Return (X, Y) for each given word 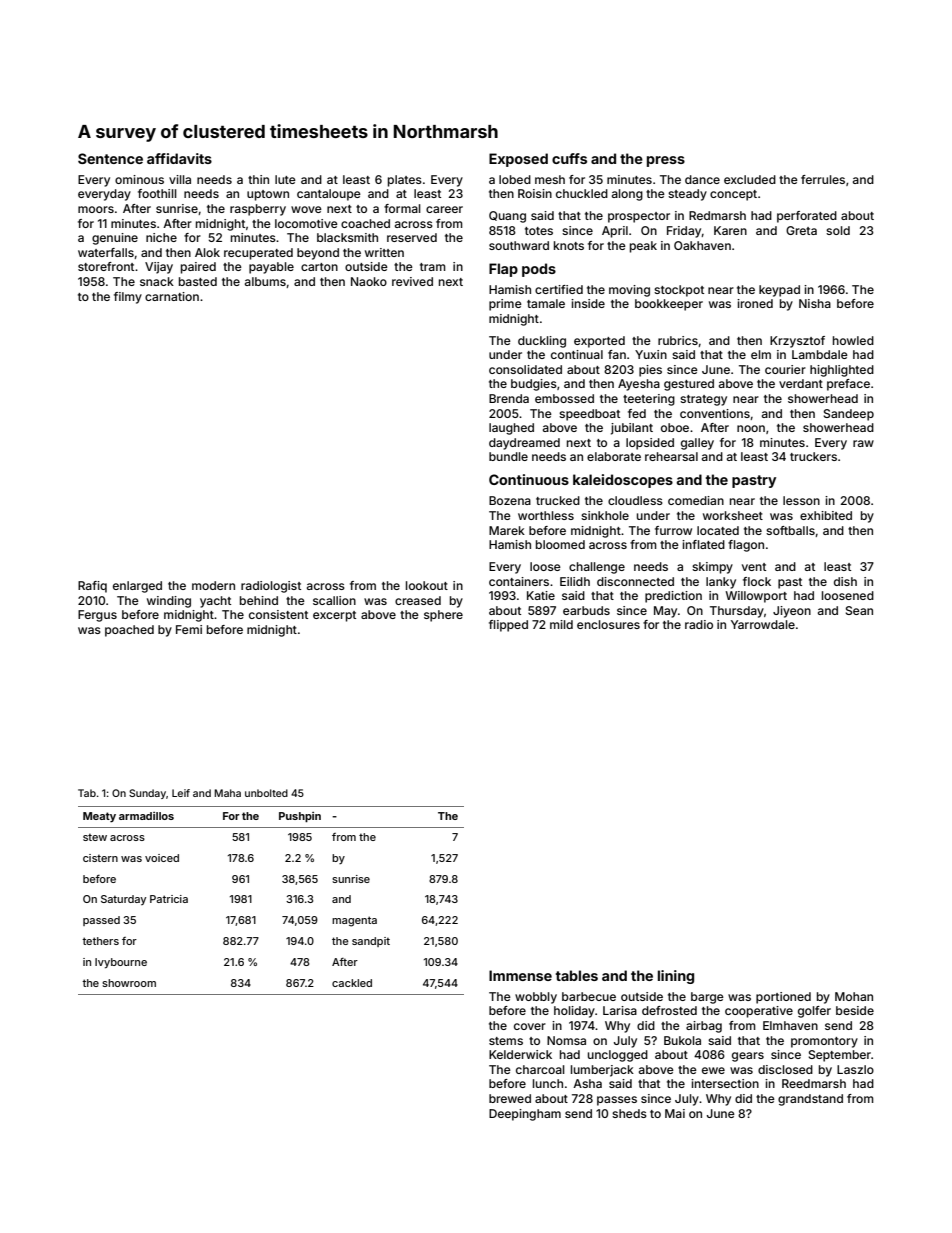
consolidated (525, 369)
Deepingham (525, 1115)
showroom (129, 983)
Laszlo (855, 1069)
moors (96, 209)
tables (577, 975)
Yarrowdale (763, 624)
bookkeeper (669, 305)
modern (213, 585)
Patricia (169, 899)
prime (505, 305)
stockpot (679, 291)
